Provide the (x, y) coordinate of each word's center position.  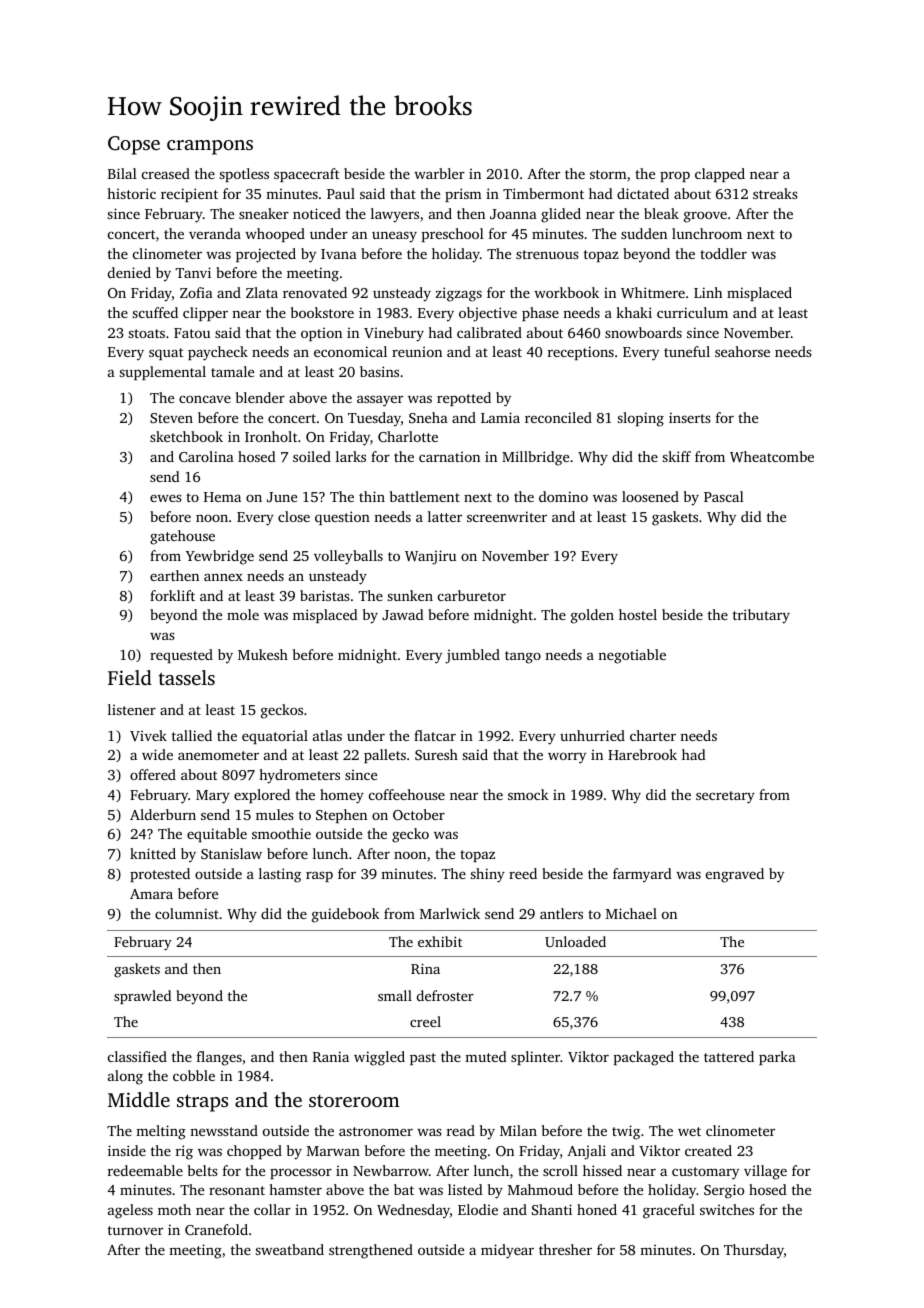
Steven (171, 418)
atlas (327, 735)
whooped (275, 235)
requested (181, 656)
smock (528, 794)
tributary (761, 616)
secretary (725, 797)
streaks (775, 193)
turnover (135, 1230)
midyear (507, 1251)
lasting (280, 875)
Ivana (339, 254)
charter (653, 735)
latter (445, 516)
